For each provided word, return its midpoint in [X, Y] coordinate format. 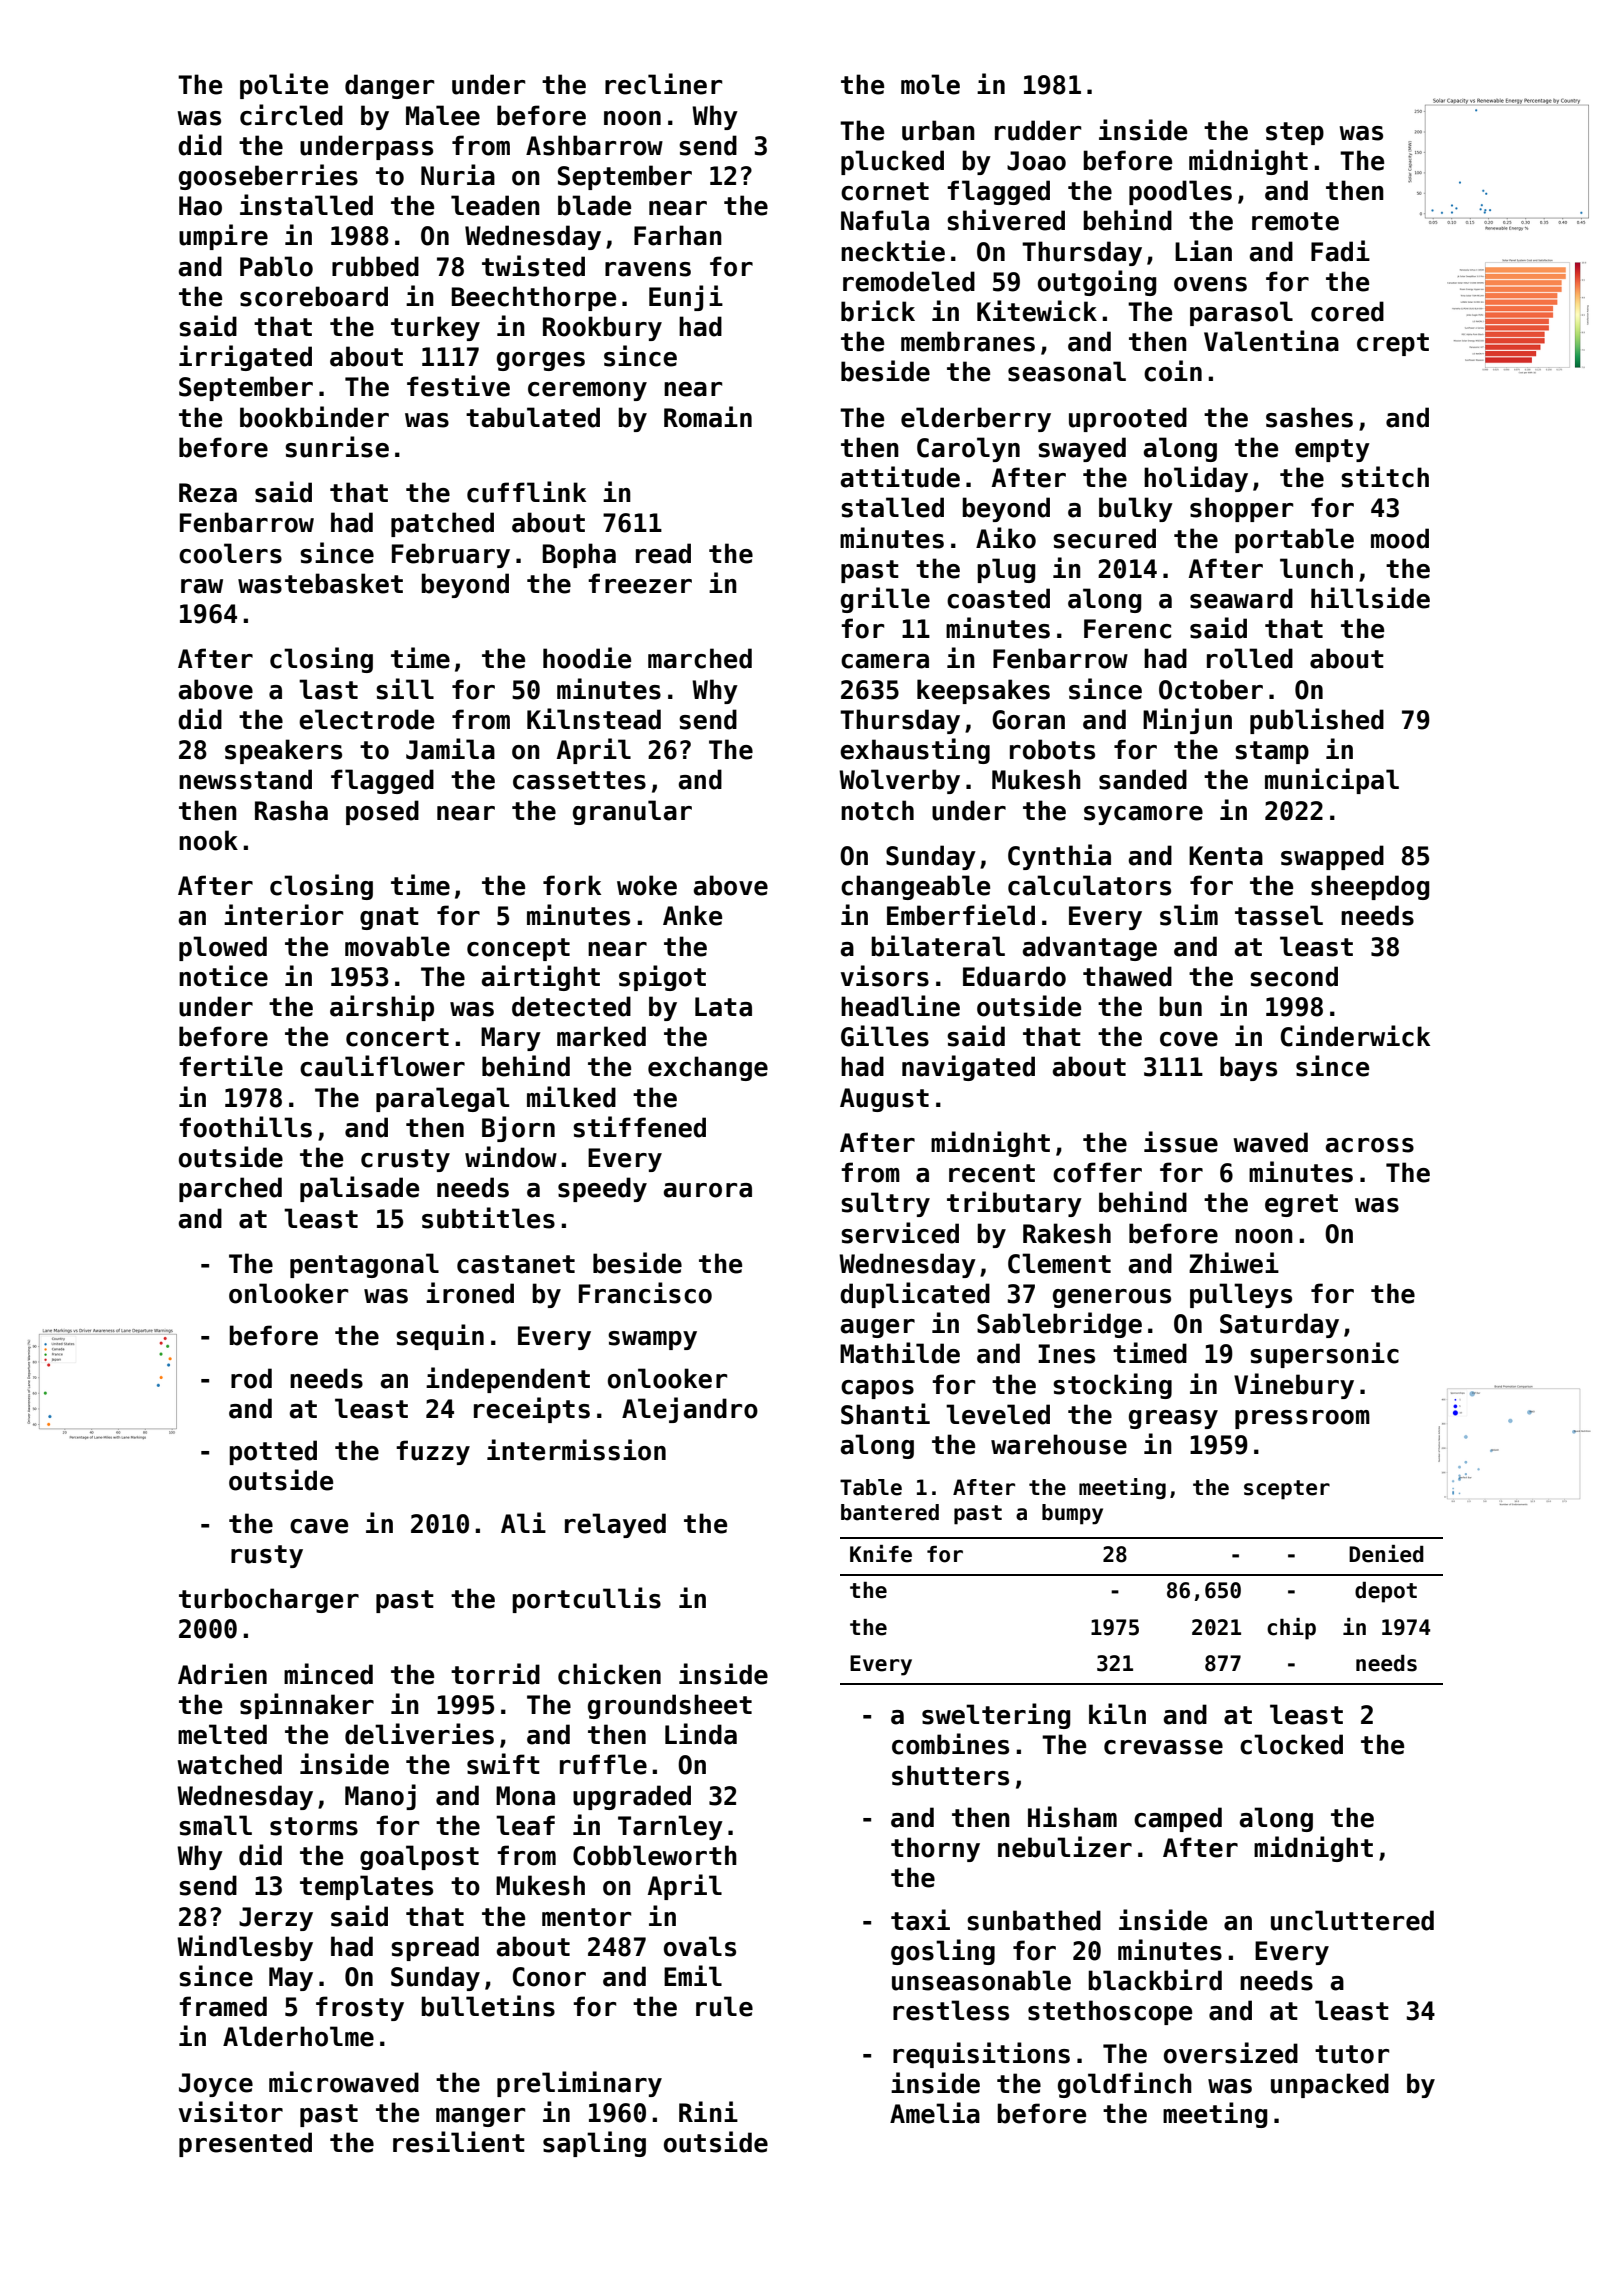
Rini [708, 2111]
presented [245, 2144]
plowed [223, 948]
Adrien [222, 1674]
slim [1189, 915]
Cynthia [1059, 857]
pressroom [1302, 1419]
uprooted [1128, 419]
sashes [1309, 417]
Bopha [579, 555]
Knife [881, 1554]
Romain [708, 417]
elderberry [976, 419]
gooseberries [268, 177]
